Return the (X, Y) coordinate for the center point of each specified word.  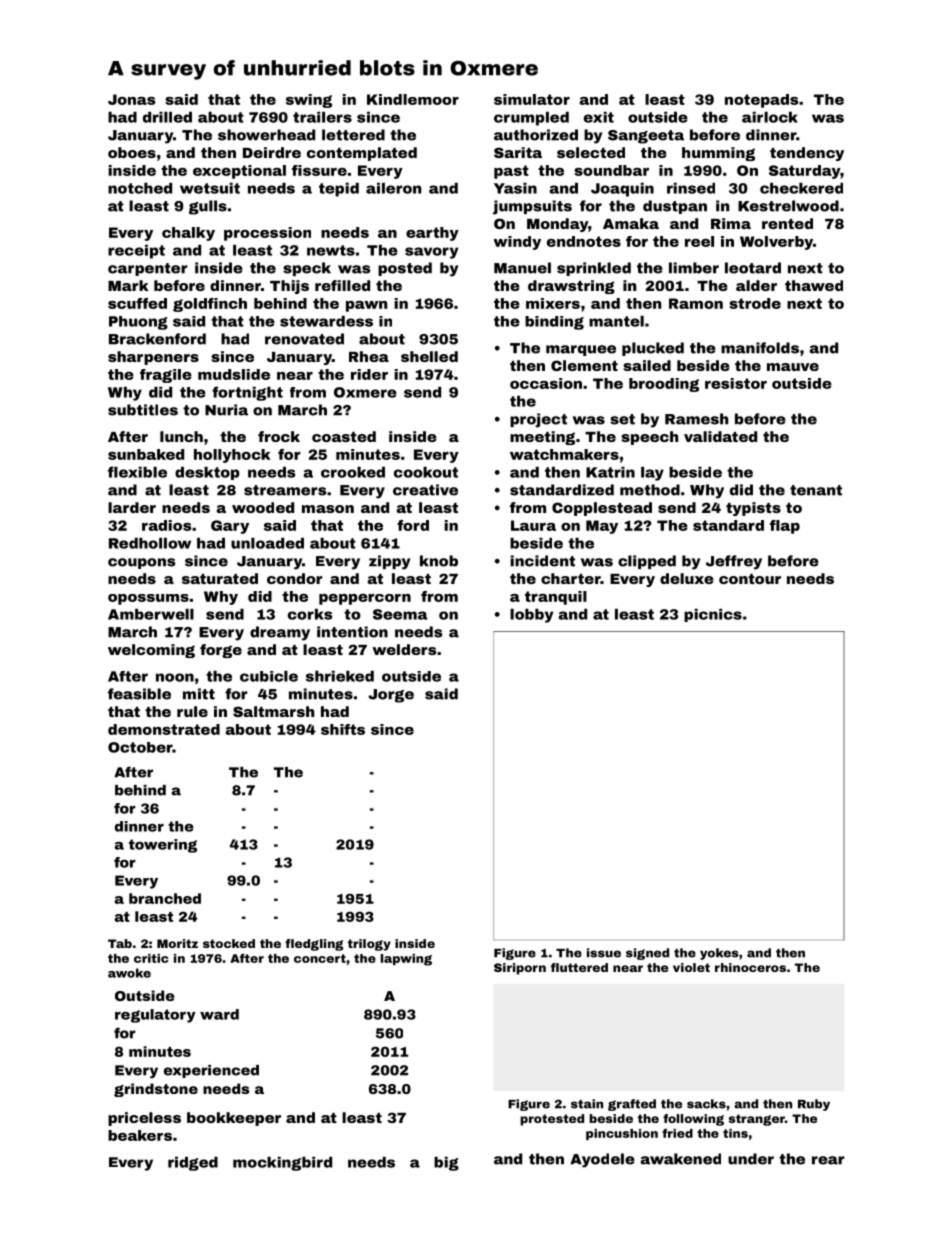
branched (165, 898)
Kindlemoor (413, 99)
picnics (713, 615)
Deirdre (272, 152)
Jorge (391, 696)
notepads (761, 101)
